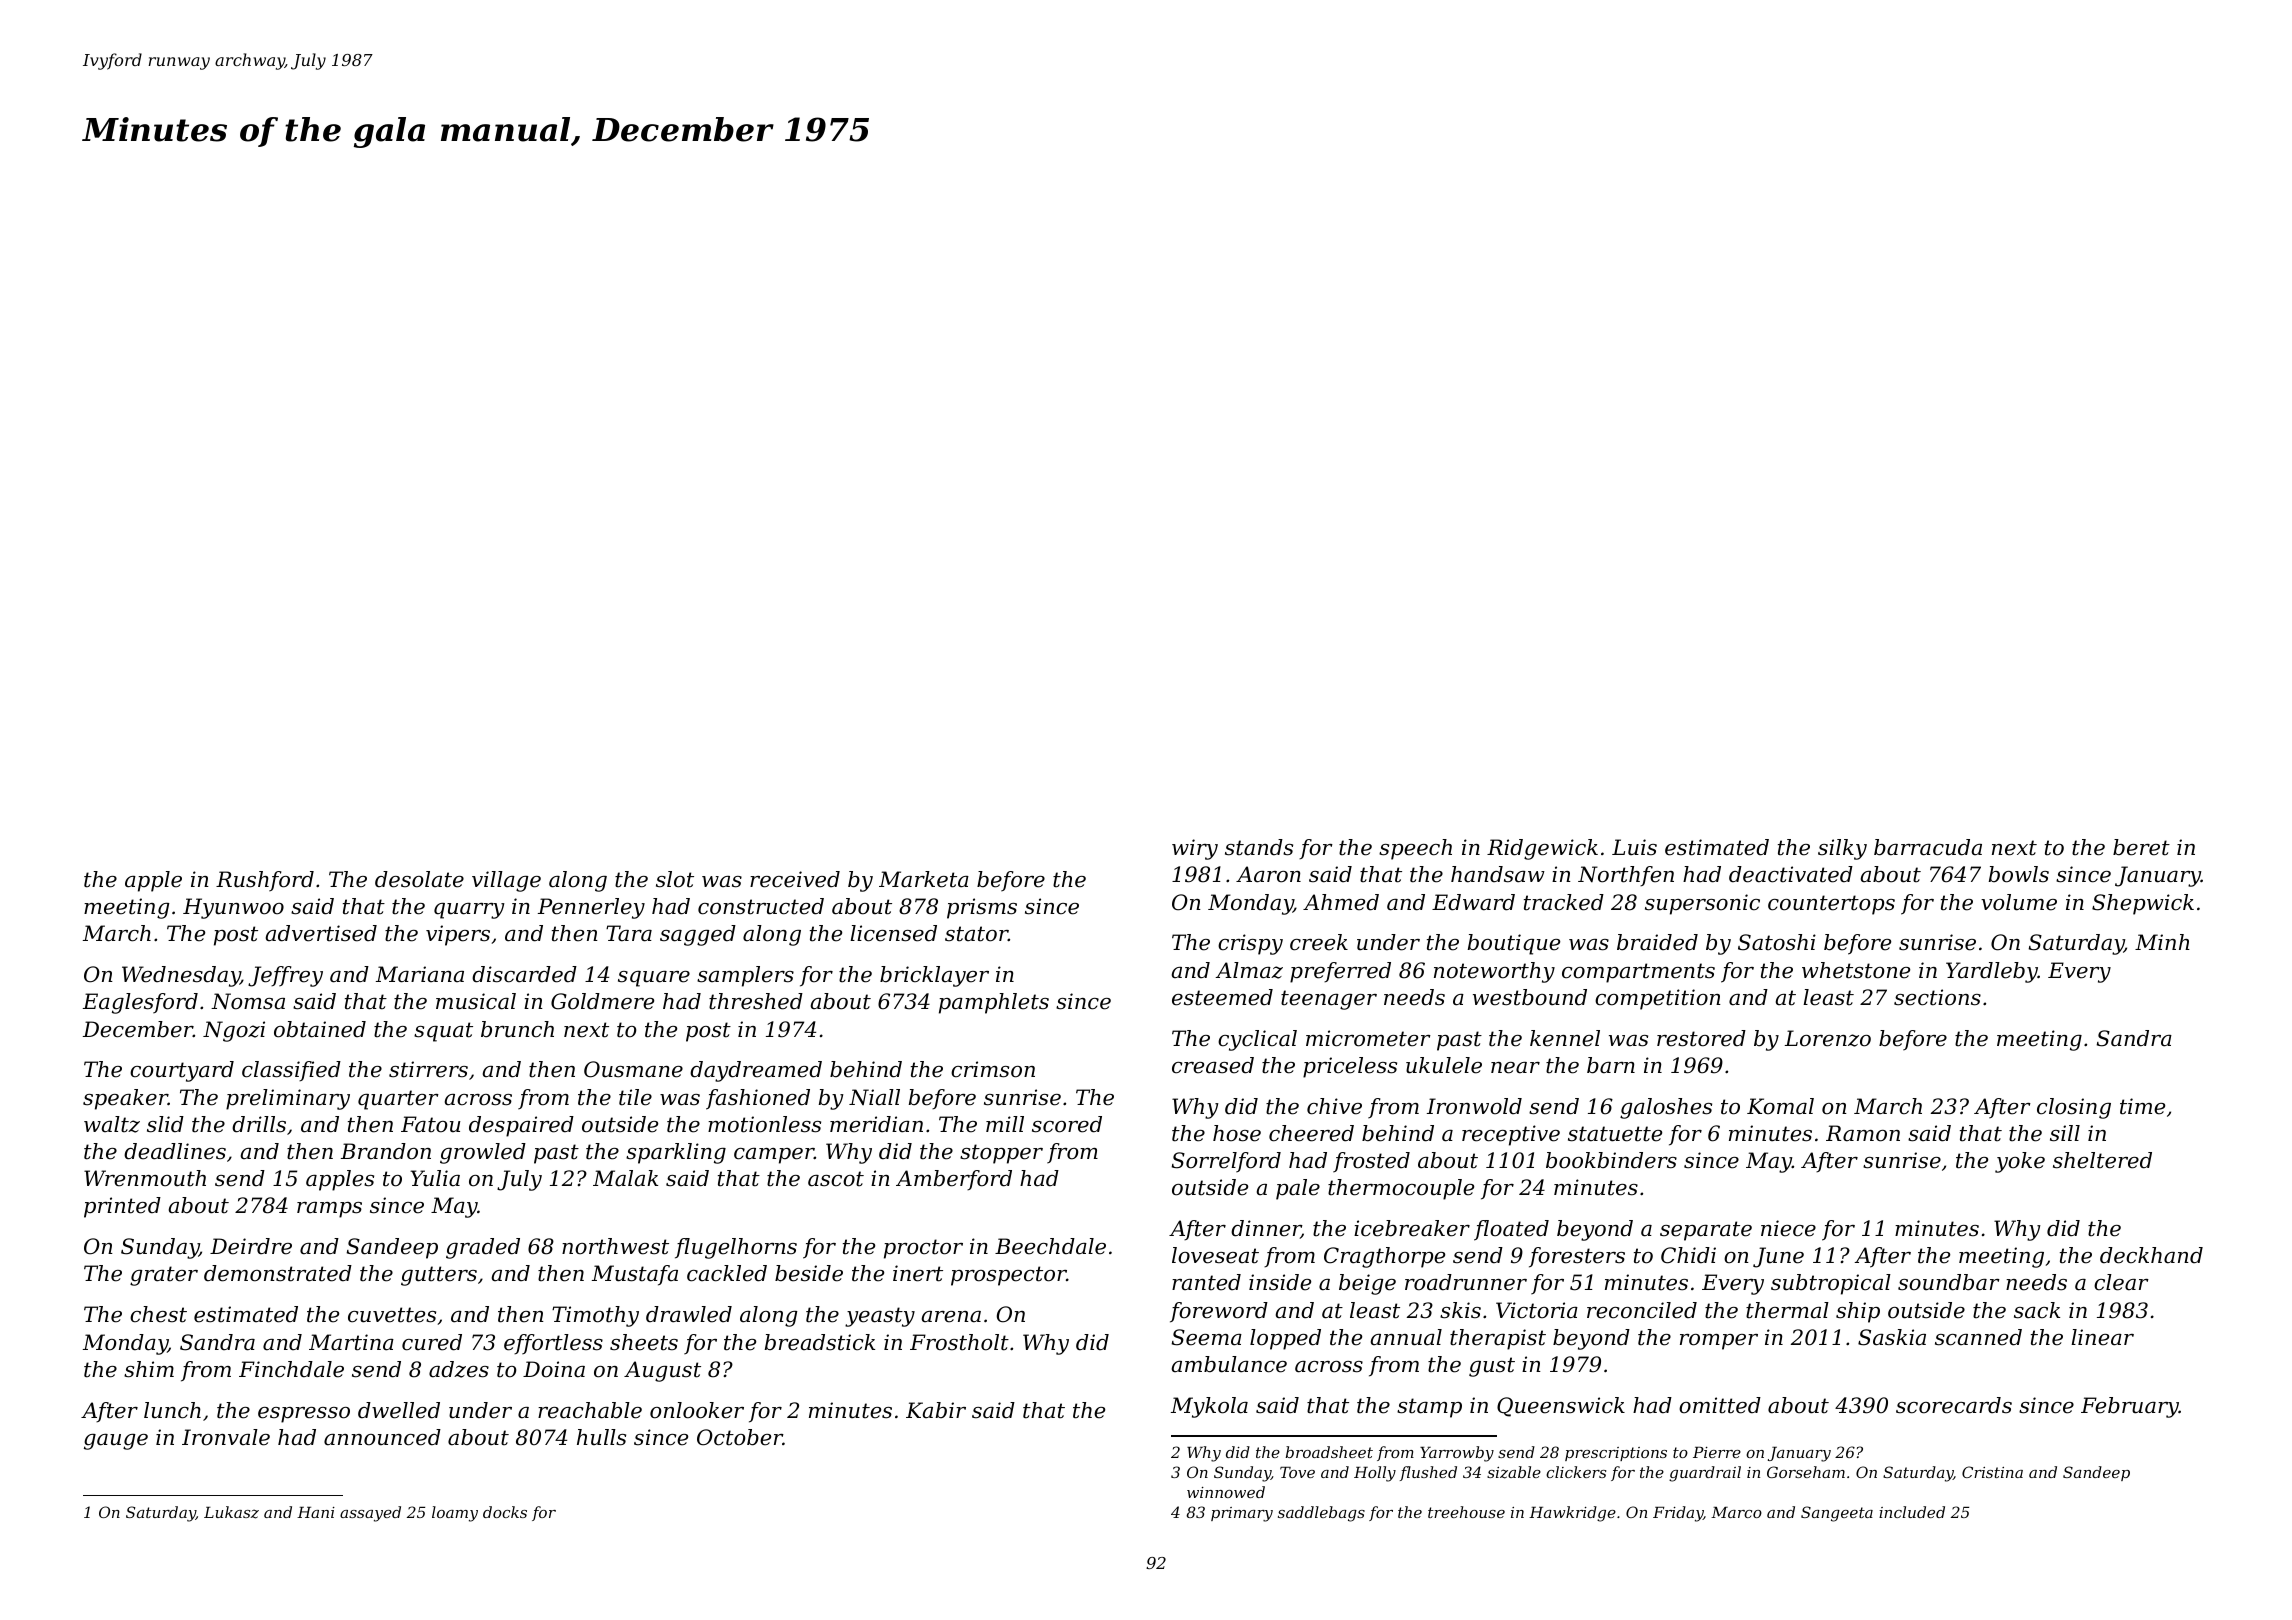 The image size is (2292, 1620). Describe the element at coordinates (1572, 1514) in the document. I see `Hawkridge` at that location.
